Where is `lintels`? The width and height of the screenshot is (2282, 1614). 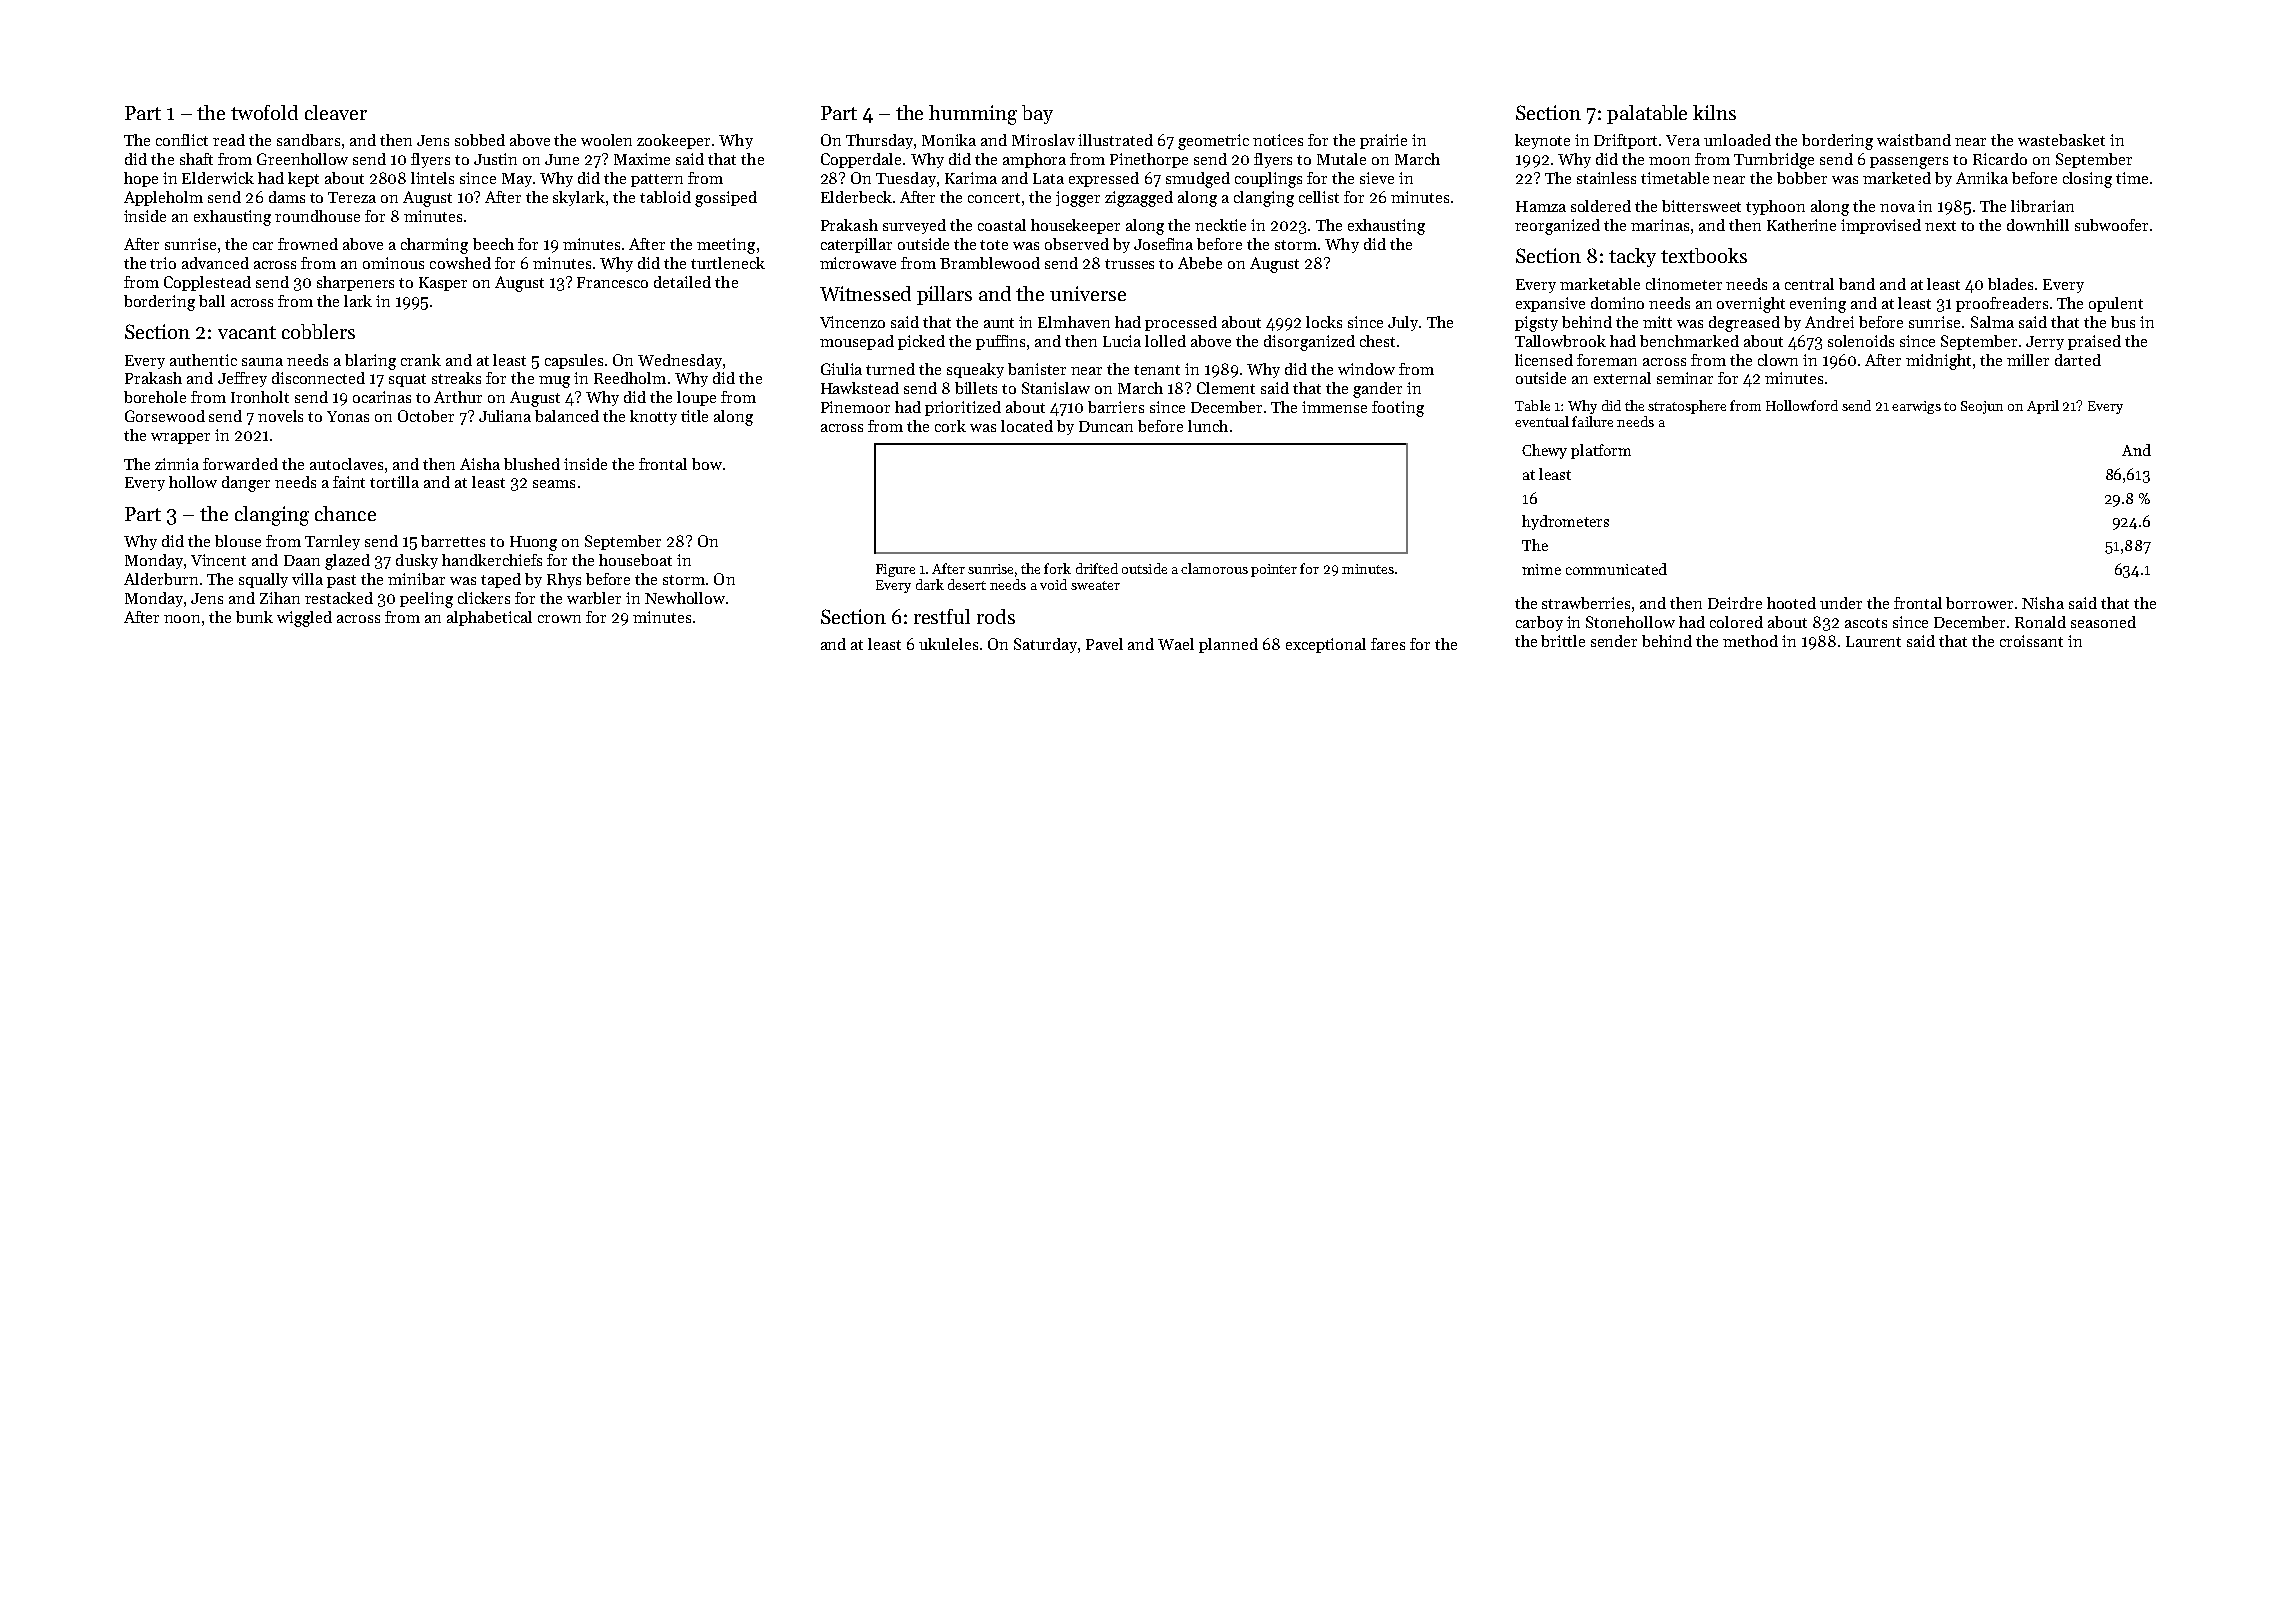
lintels is located at coordinates (432, 178).
